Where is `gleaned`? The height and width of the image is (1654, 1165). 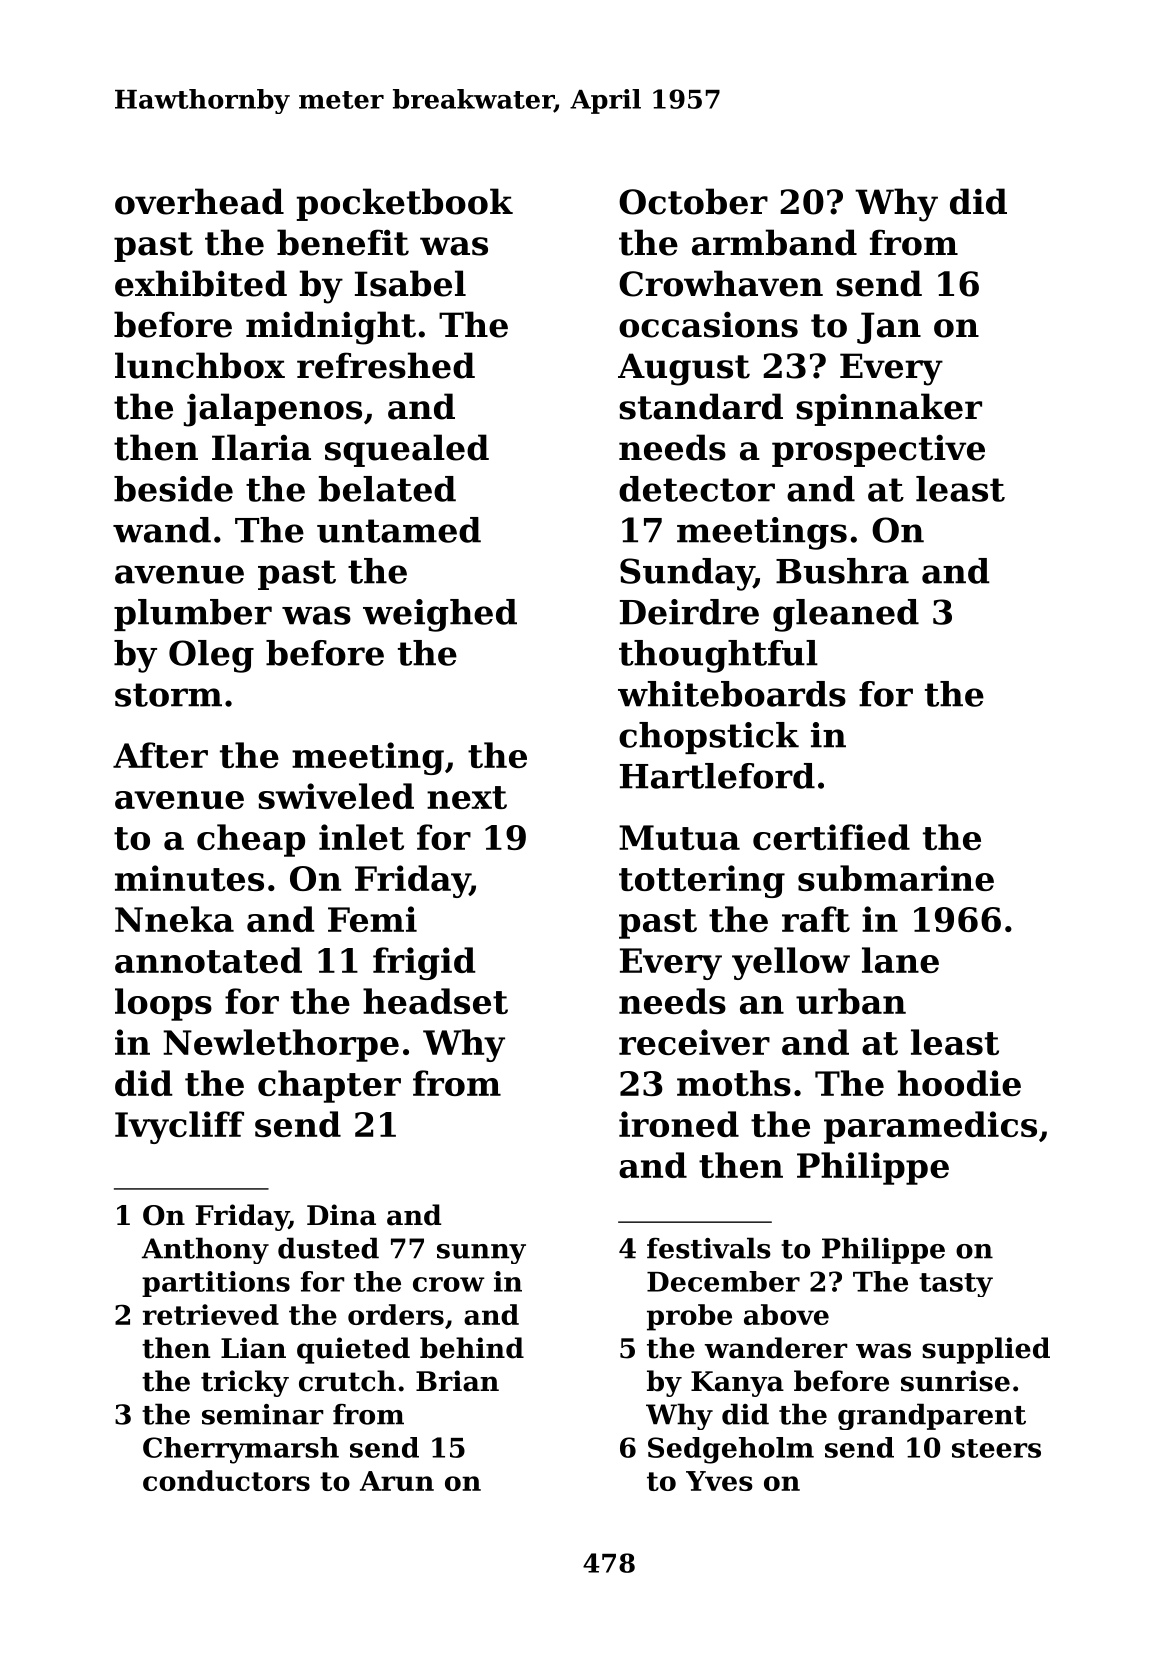
gleaned is located at coordinates (846, 615).
